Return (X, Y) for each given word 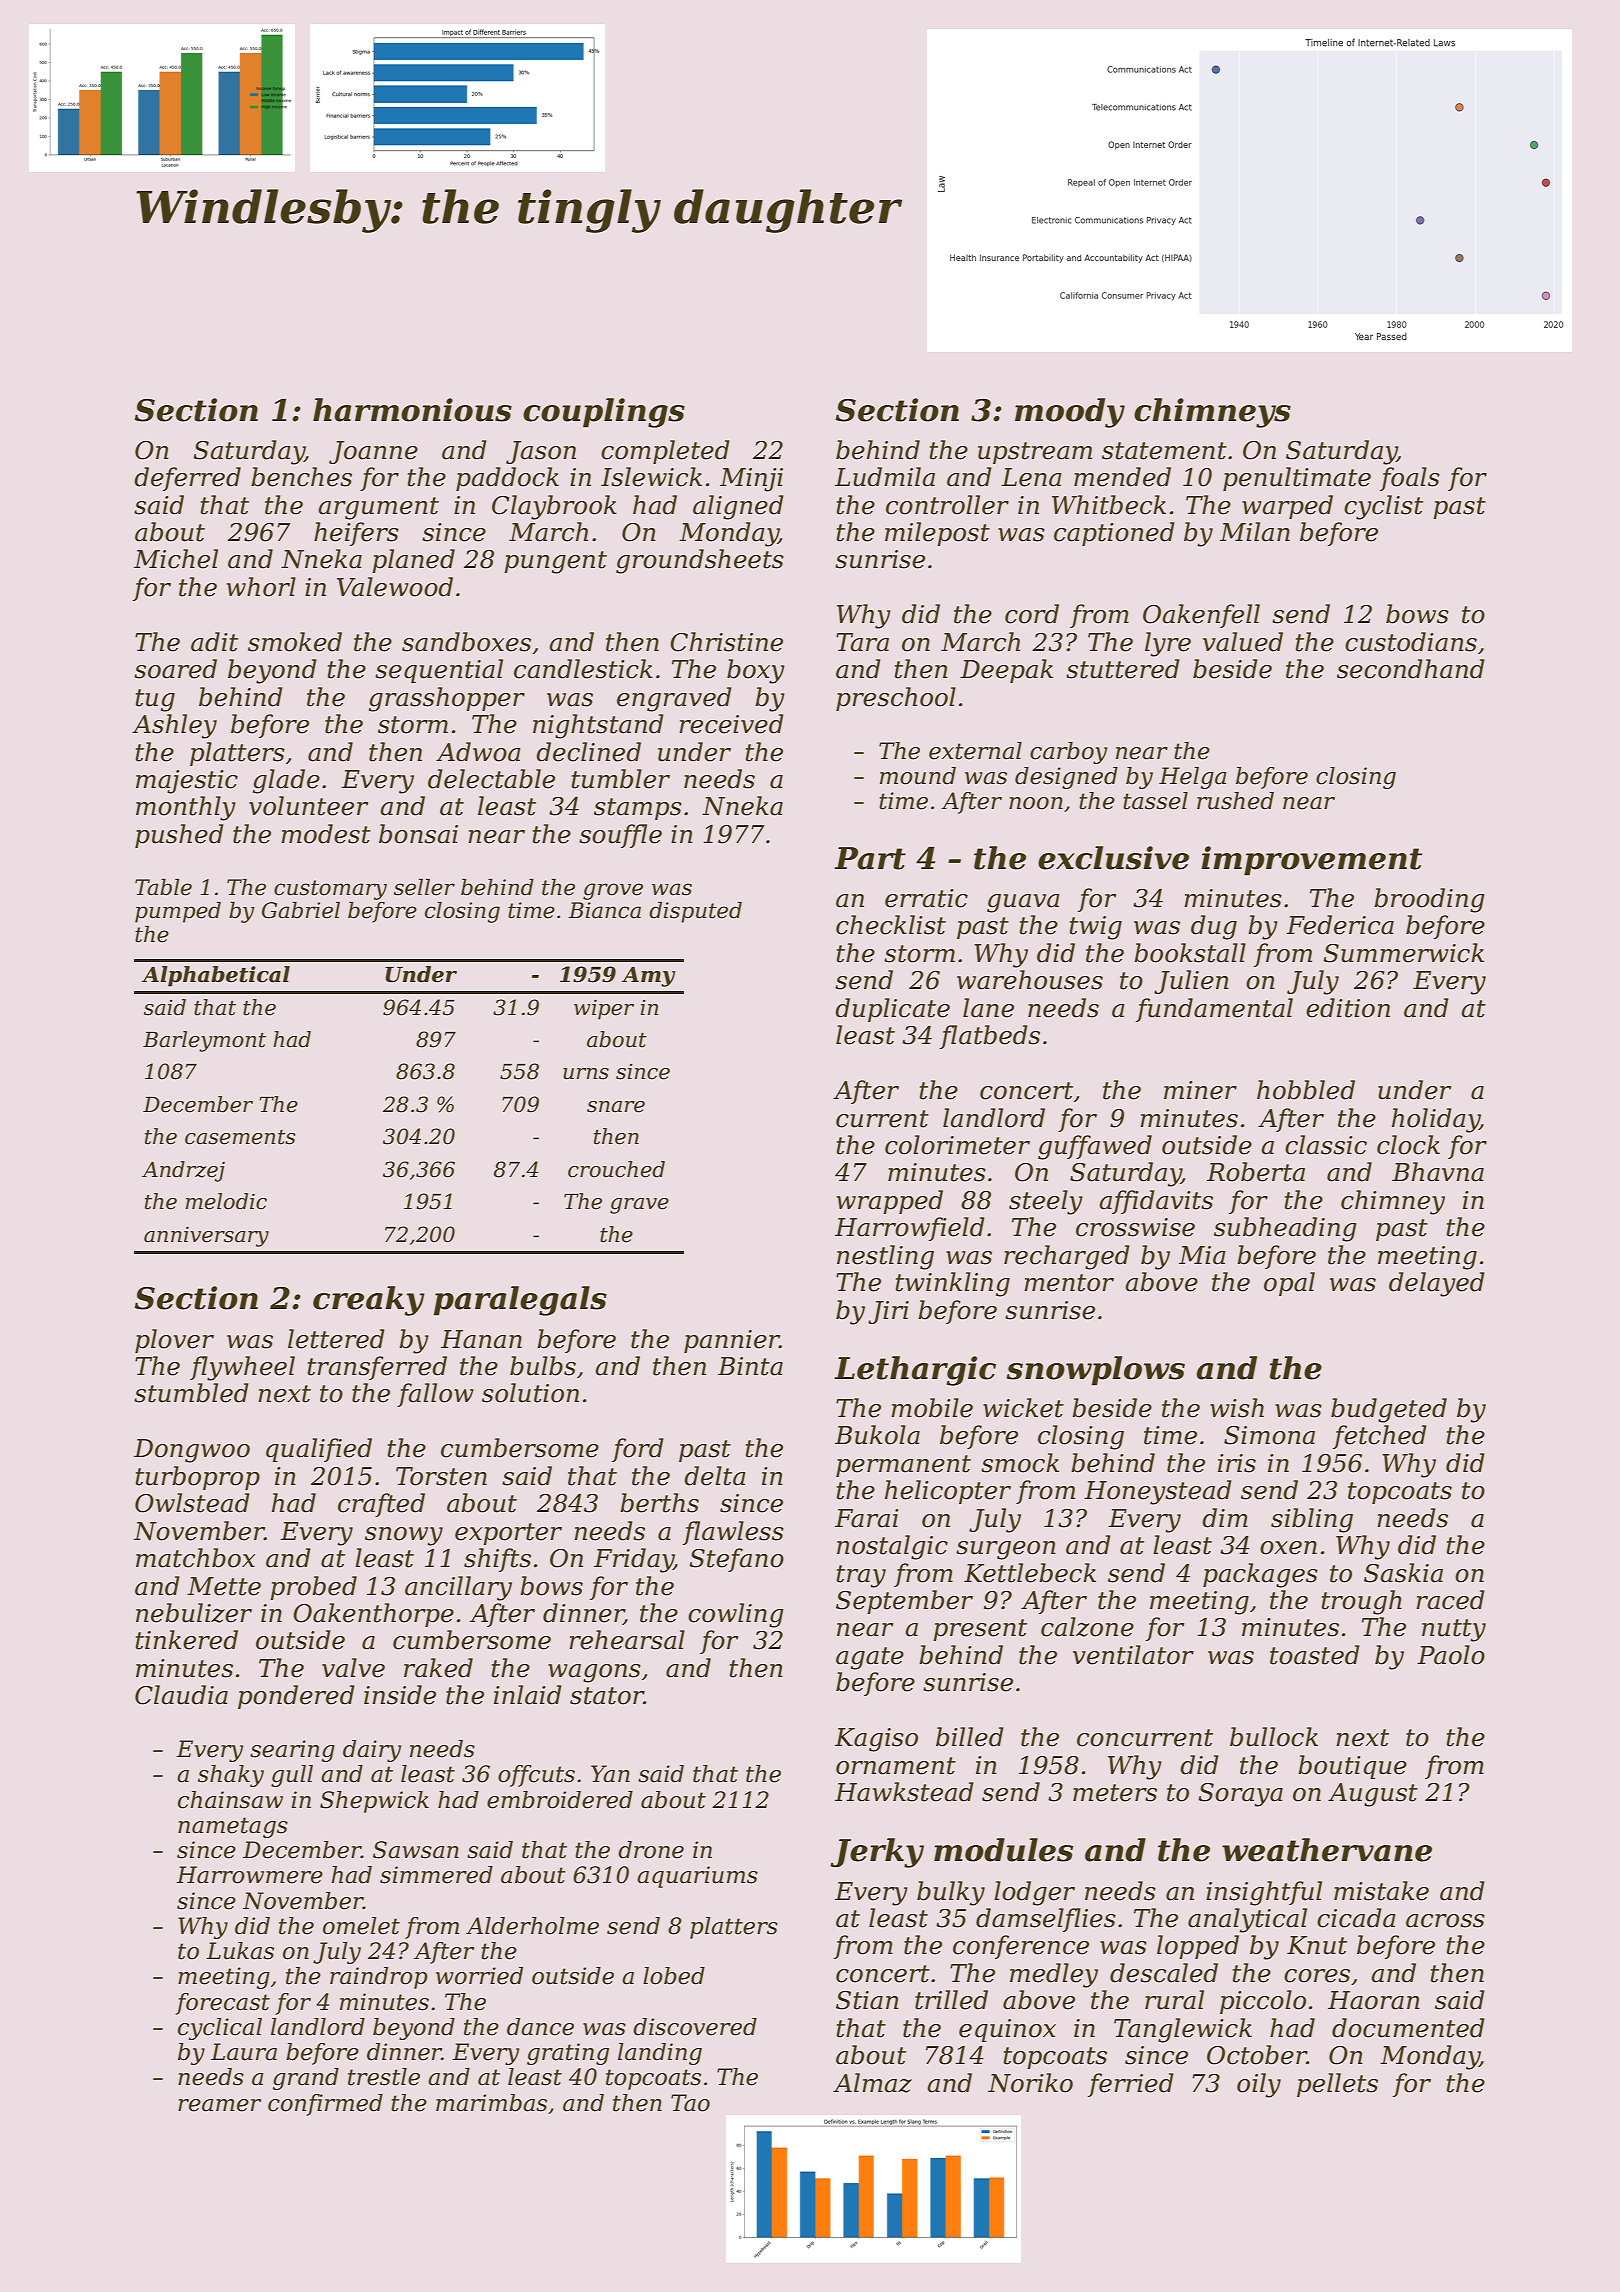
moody (1070, 413)
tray (861, 1576)
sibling (1312, 1520)
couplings (604, 413)
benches (301, 477)
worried (479, 1976)
